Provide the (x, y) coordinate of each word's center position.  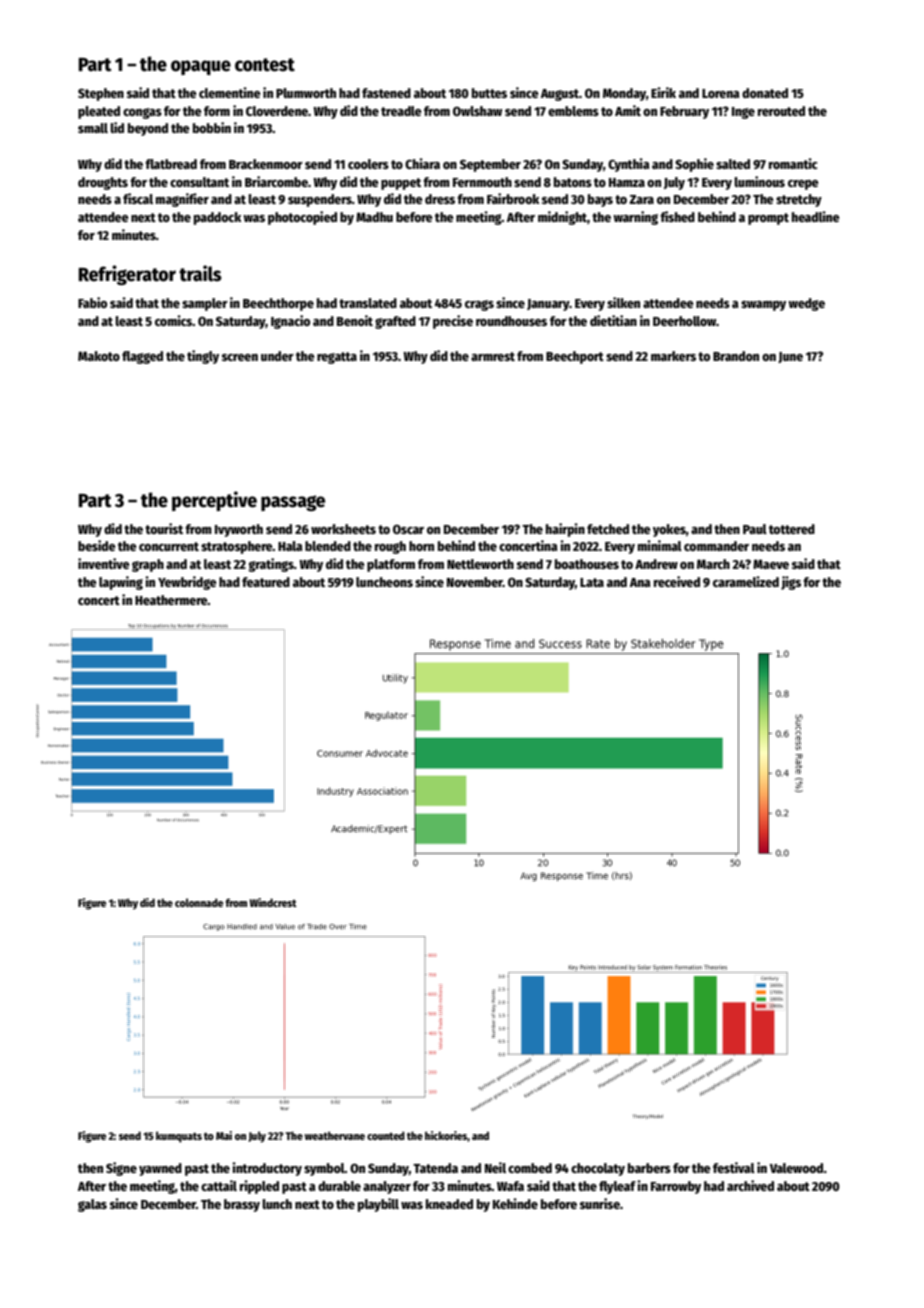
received (677, 581)
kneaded (449, 1204)
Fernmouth (482, 182)
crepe (803, 185)
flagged (142, 357)
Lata (592, 582)
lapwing (121, 583)
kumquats (179, 1137)
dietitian (613, 320)
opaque (201, 67)
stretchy (799, 200)
